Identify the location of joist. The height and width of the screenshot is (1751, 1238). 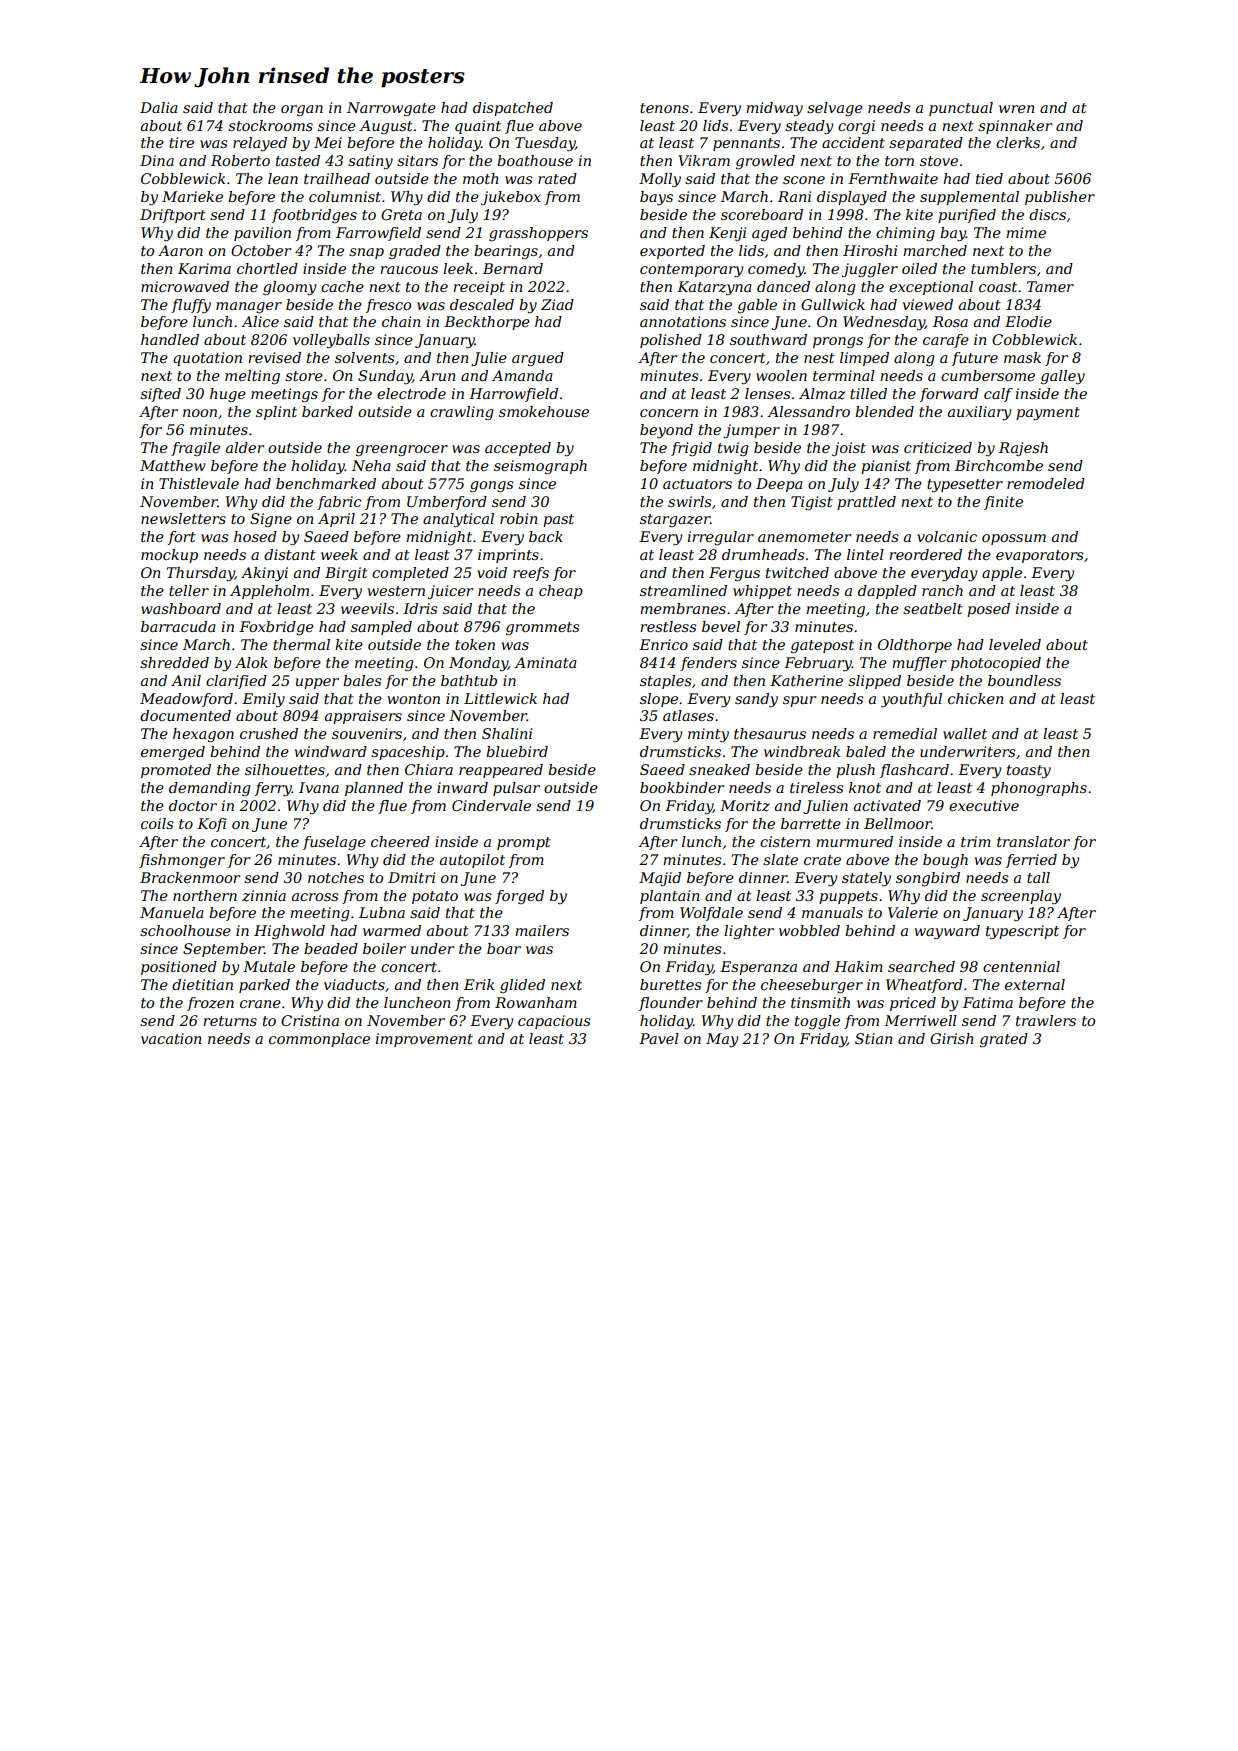
(849, 449).
